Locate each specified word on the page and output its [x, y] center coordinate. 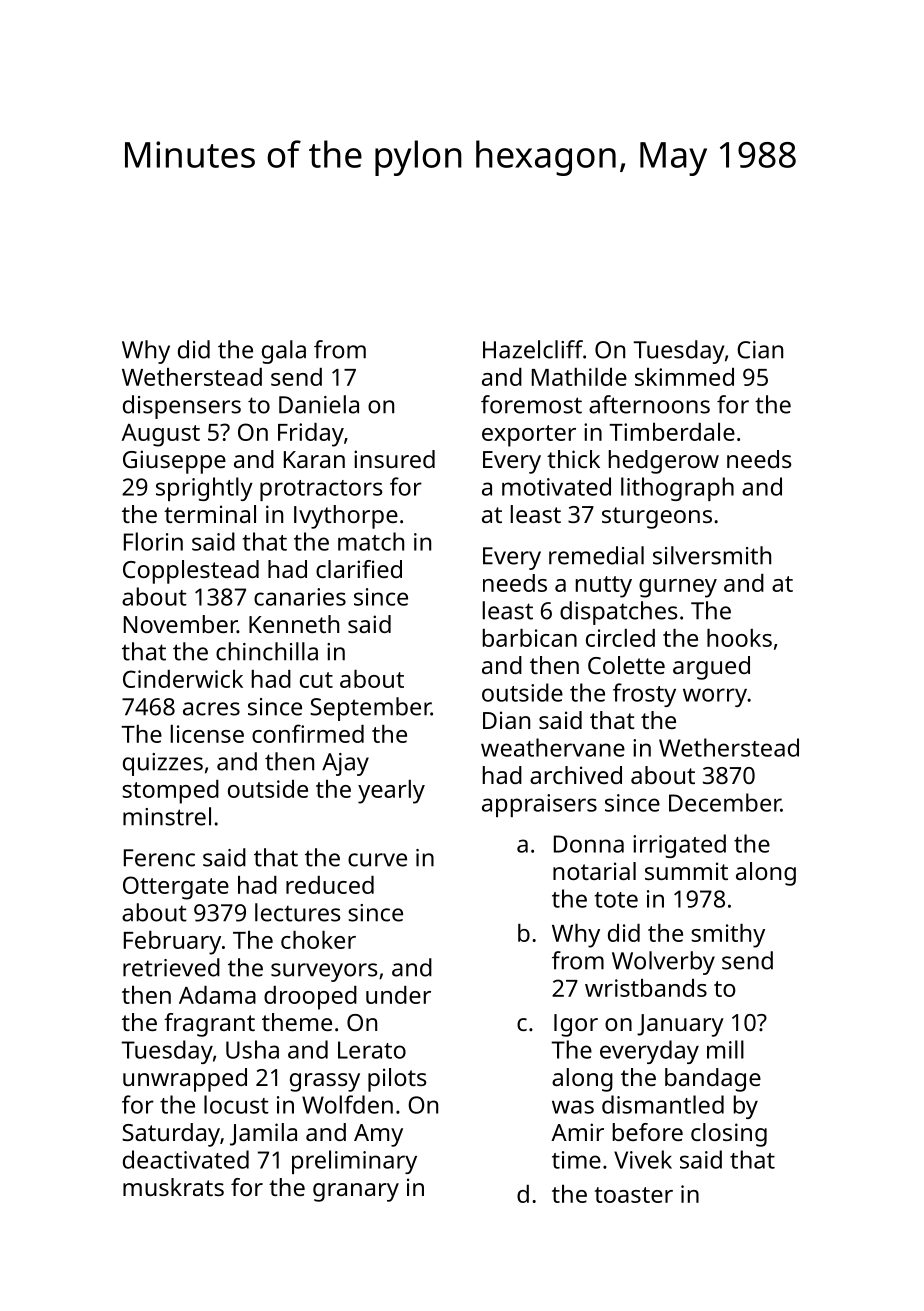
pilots [397, 1080]
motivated [556, 486]
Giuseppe [174, 462]
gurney [678, 588]
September [370, 709]
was [573, 1107]
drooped [310, 998]
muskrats [173, 1187]
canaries [300, 597]
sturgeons [657, 518]
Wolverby [663, 963]
